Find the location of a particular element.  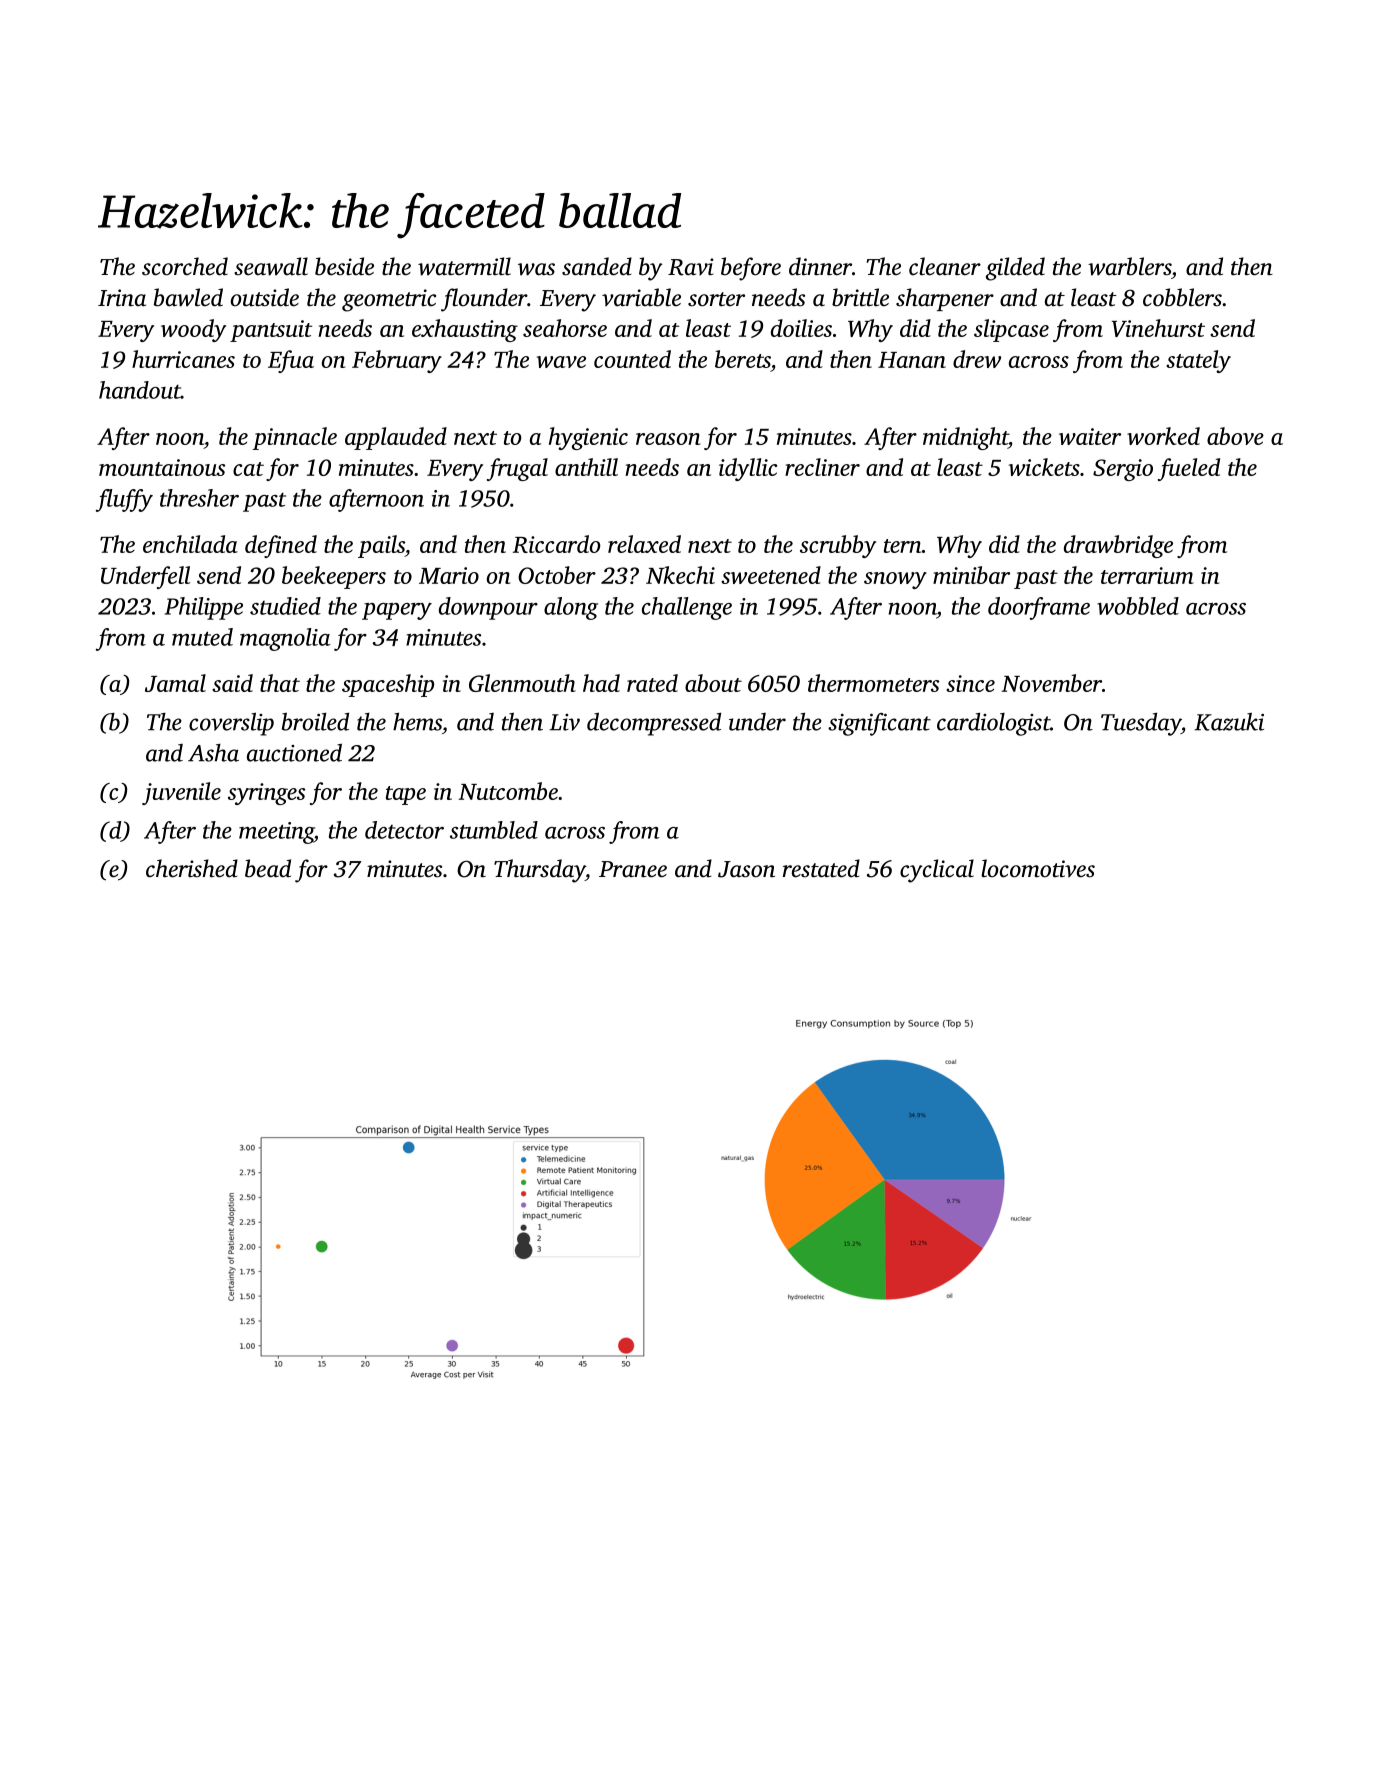

beekeepers is located at coordinates (334, 577).
